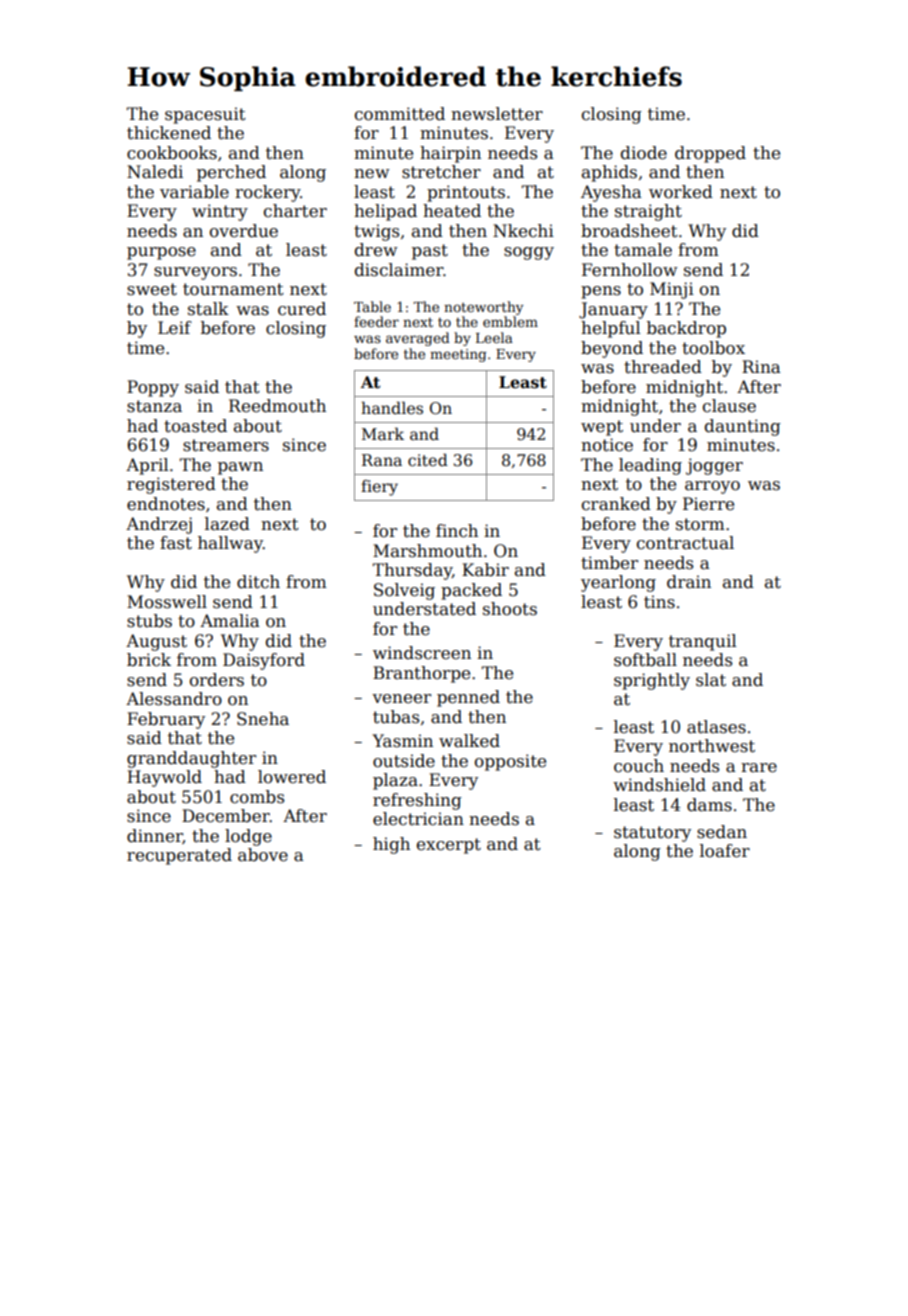  What do you see at coordinates (418, 339) in the document?
I see `averaged` at bounding box center [418, 339].
